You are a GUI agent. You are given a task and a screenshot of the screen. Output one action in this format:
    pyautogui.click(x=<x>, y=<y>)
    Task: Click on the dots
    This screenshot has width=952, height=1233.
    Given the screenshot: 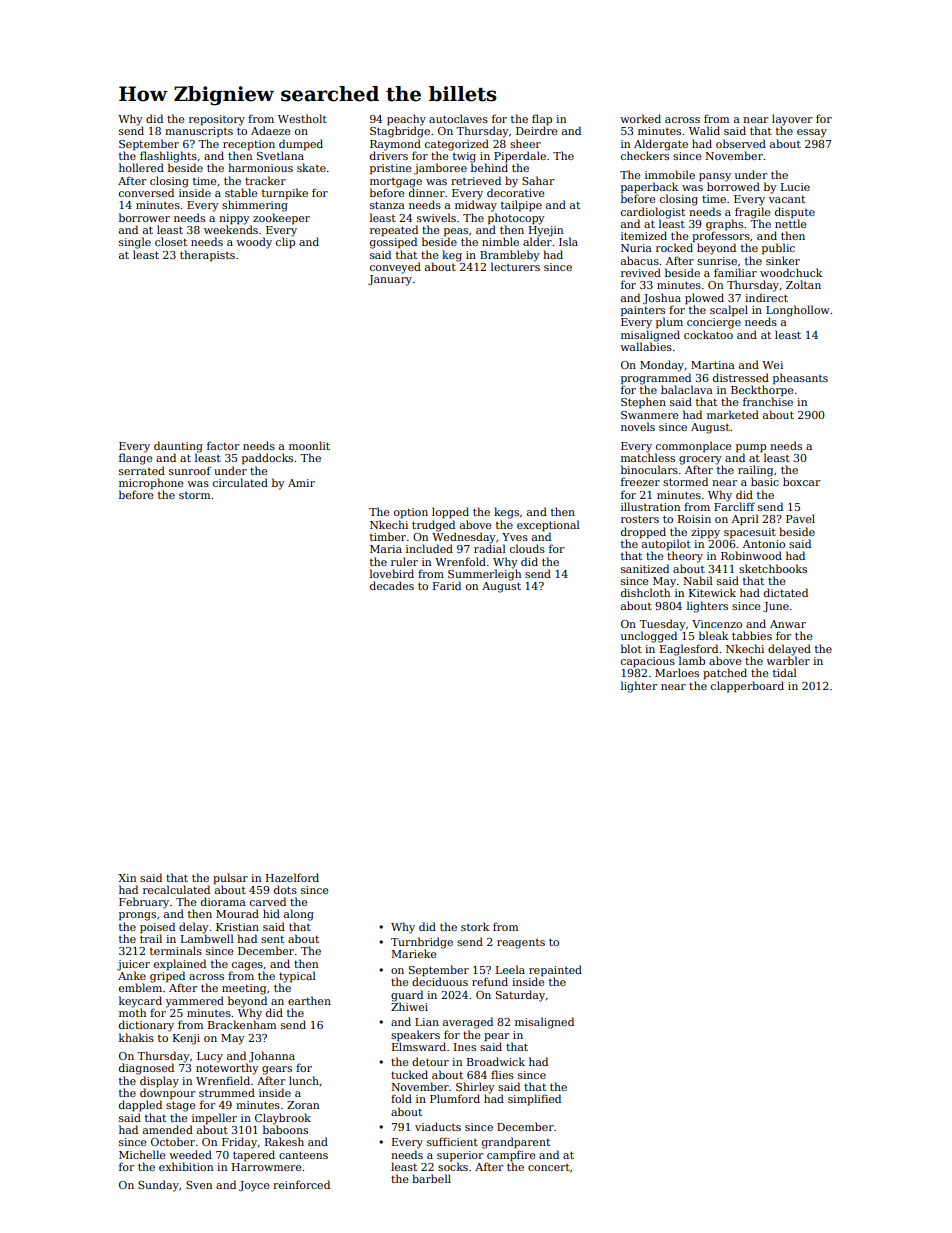 What is the action you would take?
    pyautogui.click(x=285, y=889)
